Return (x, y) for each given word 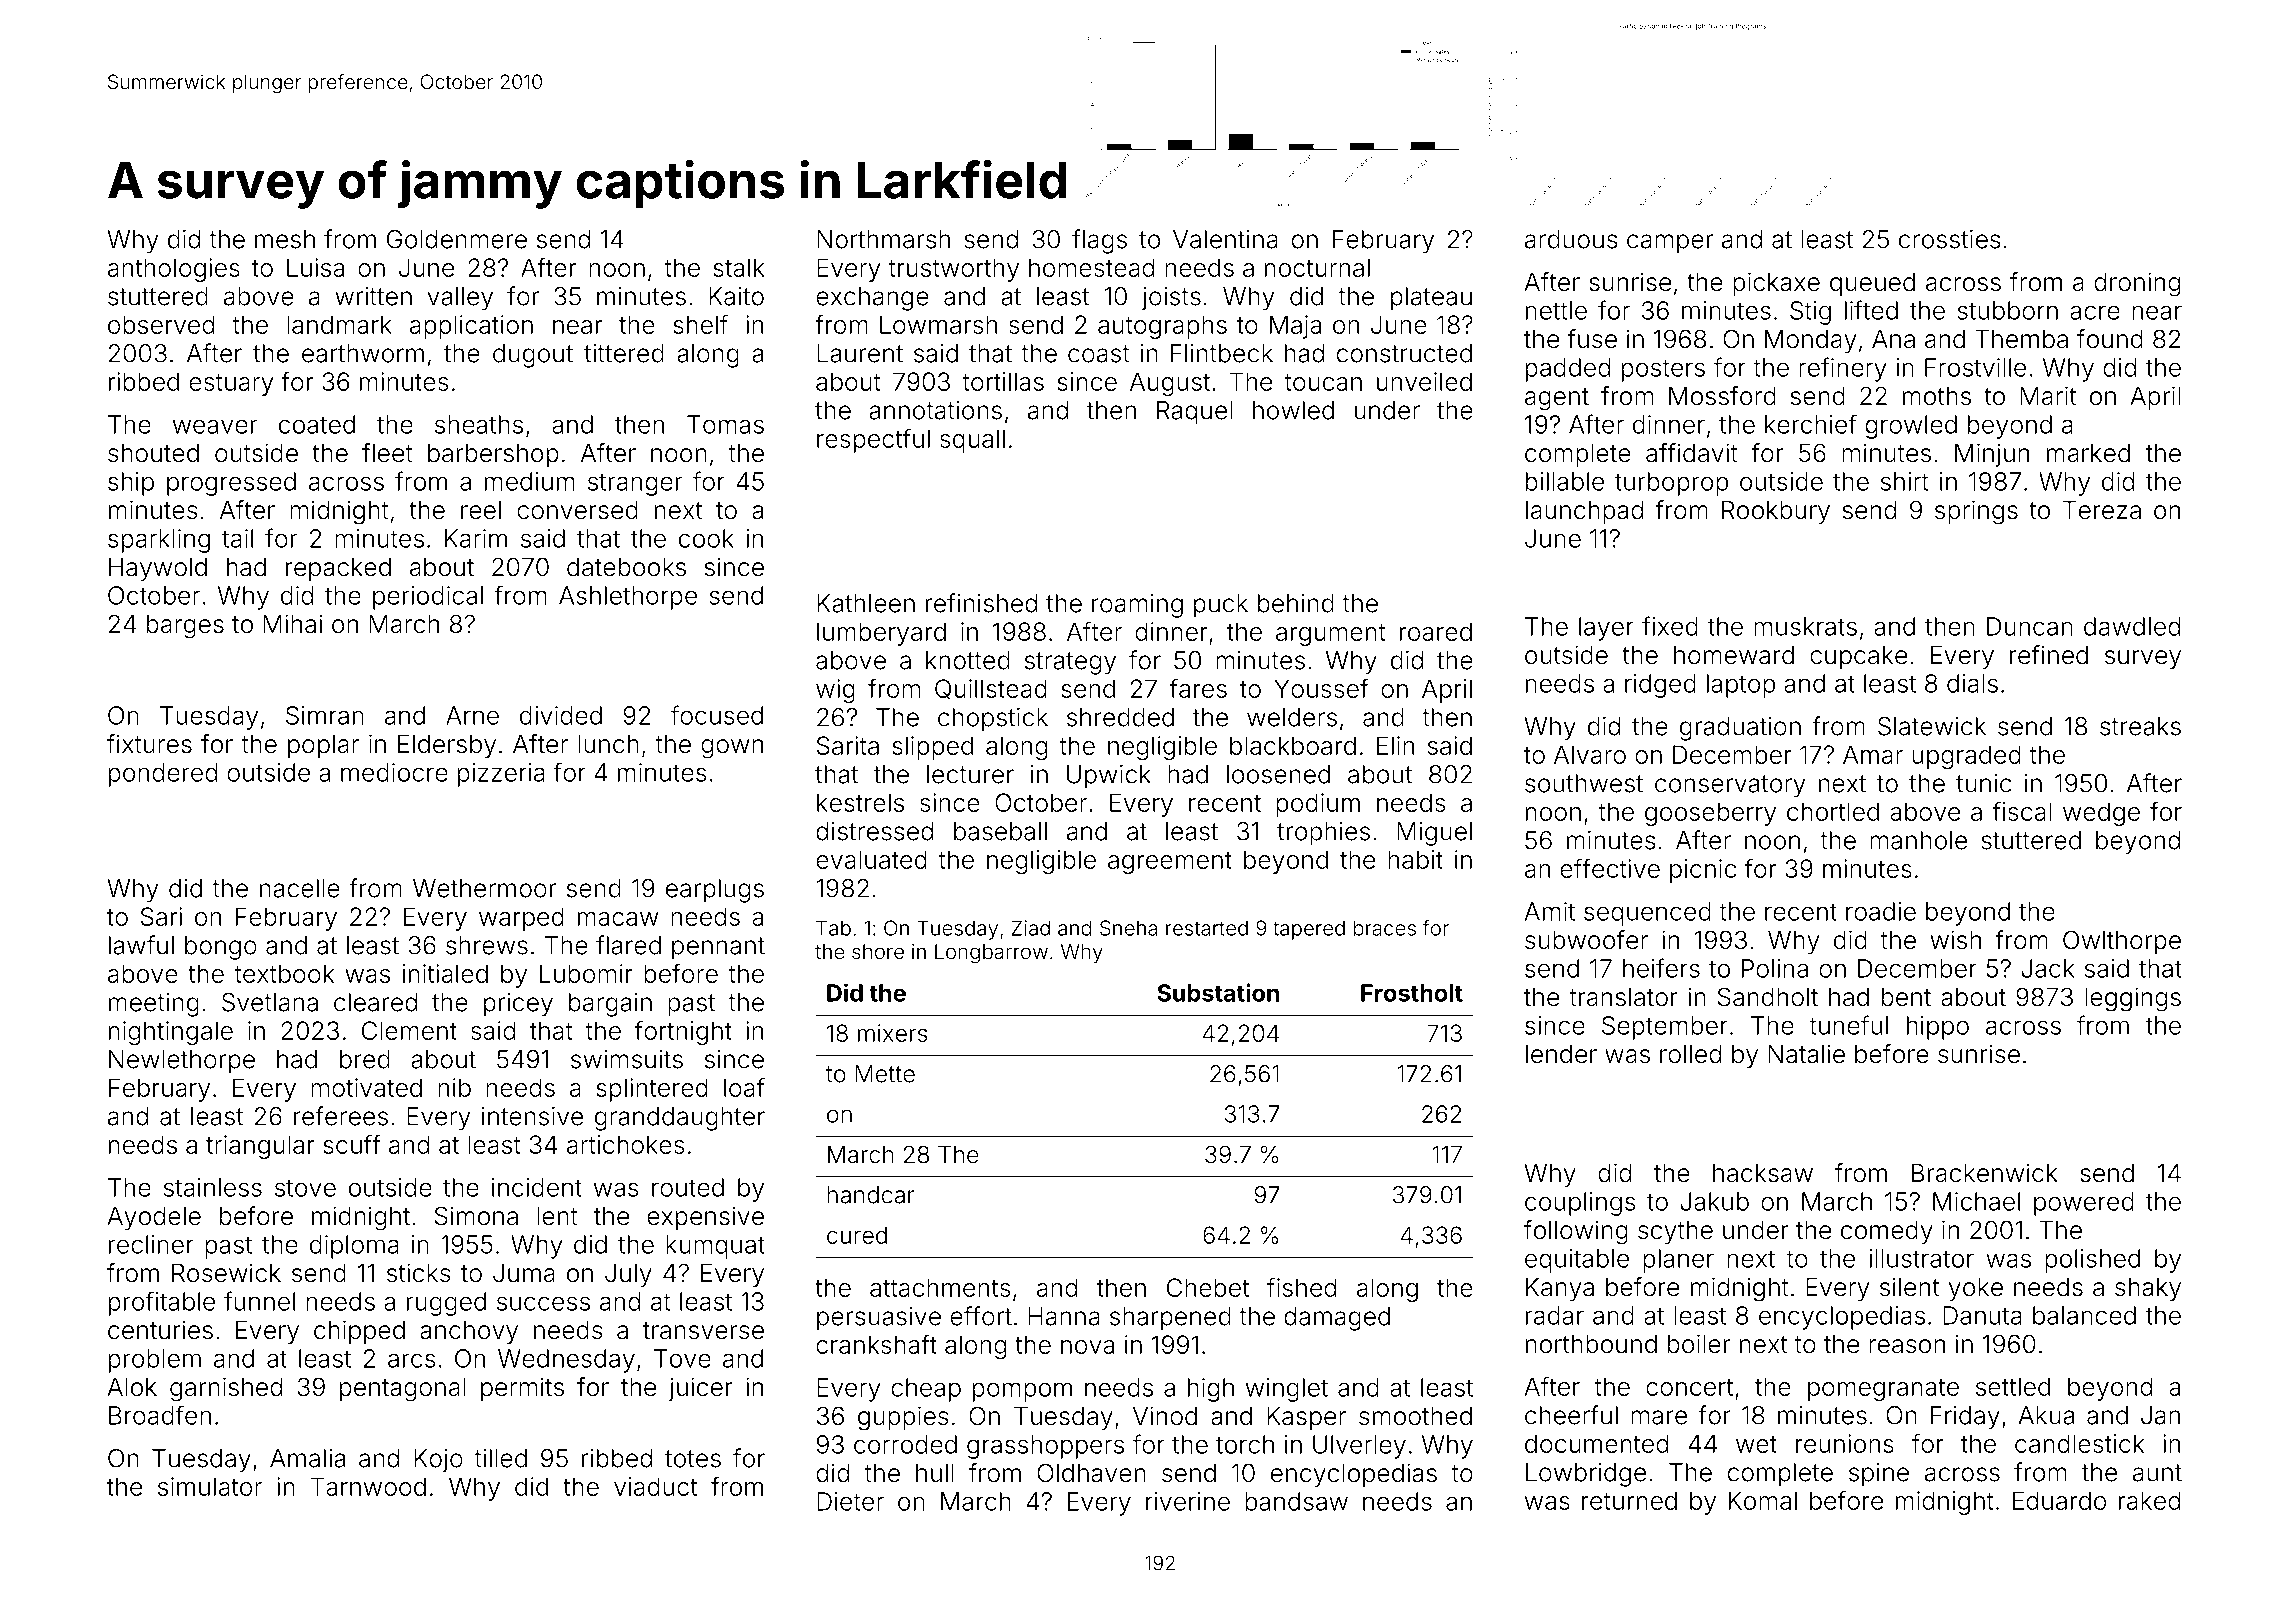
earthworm (363, 353)
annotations (935, 410)
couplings (1580, 1204)
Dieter (850, 1501)
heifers (1661, 968)
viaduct (655, 1486)
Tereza (2102, 510)
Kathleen (866, 603)
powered (2084, 1204)
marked (2088, 453)
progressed (231, 484)
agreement (1170, 863)
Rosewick (226, 1273)
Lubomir (586, 973)
